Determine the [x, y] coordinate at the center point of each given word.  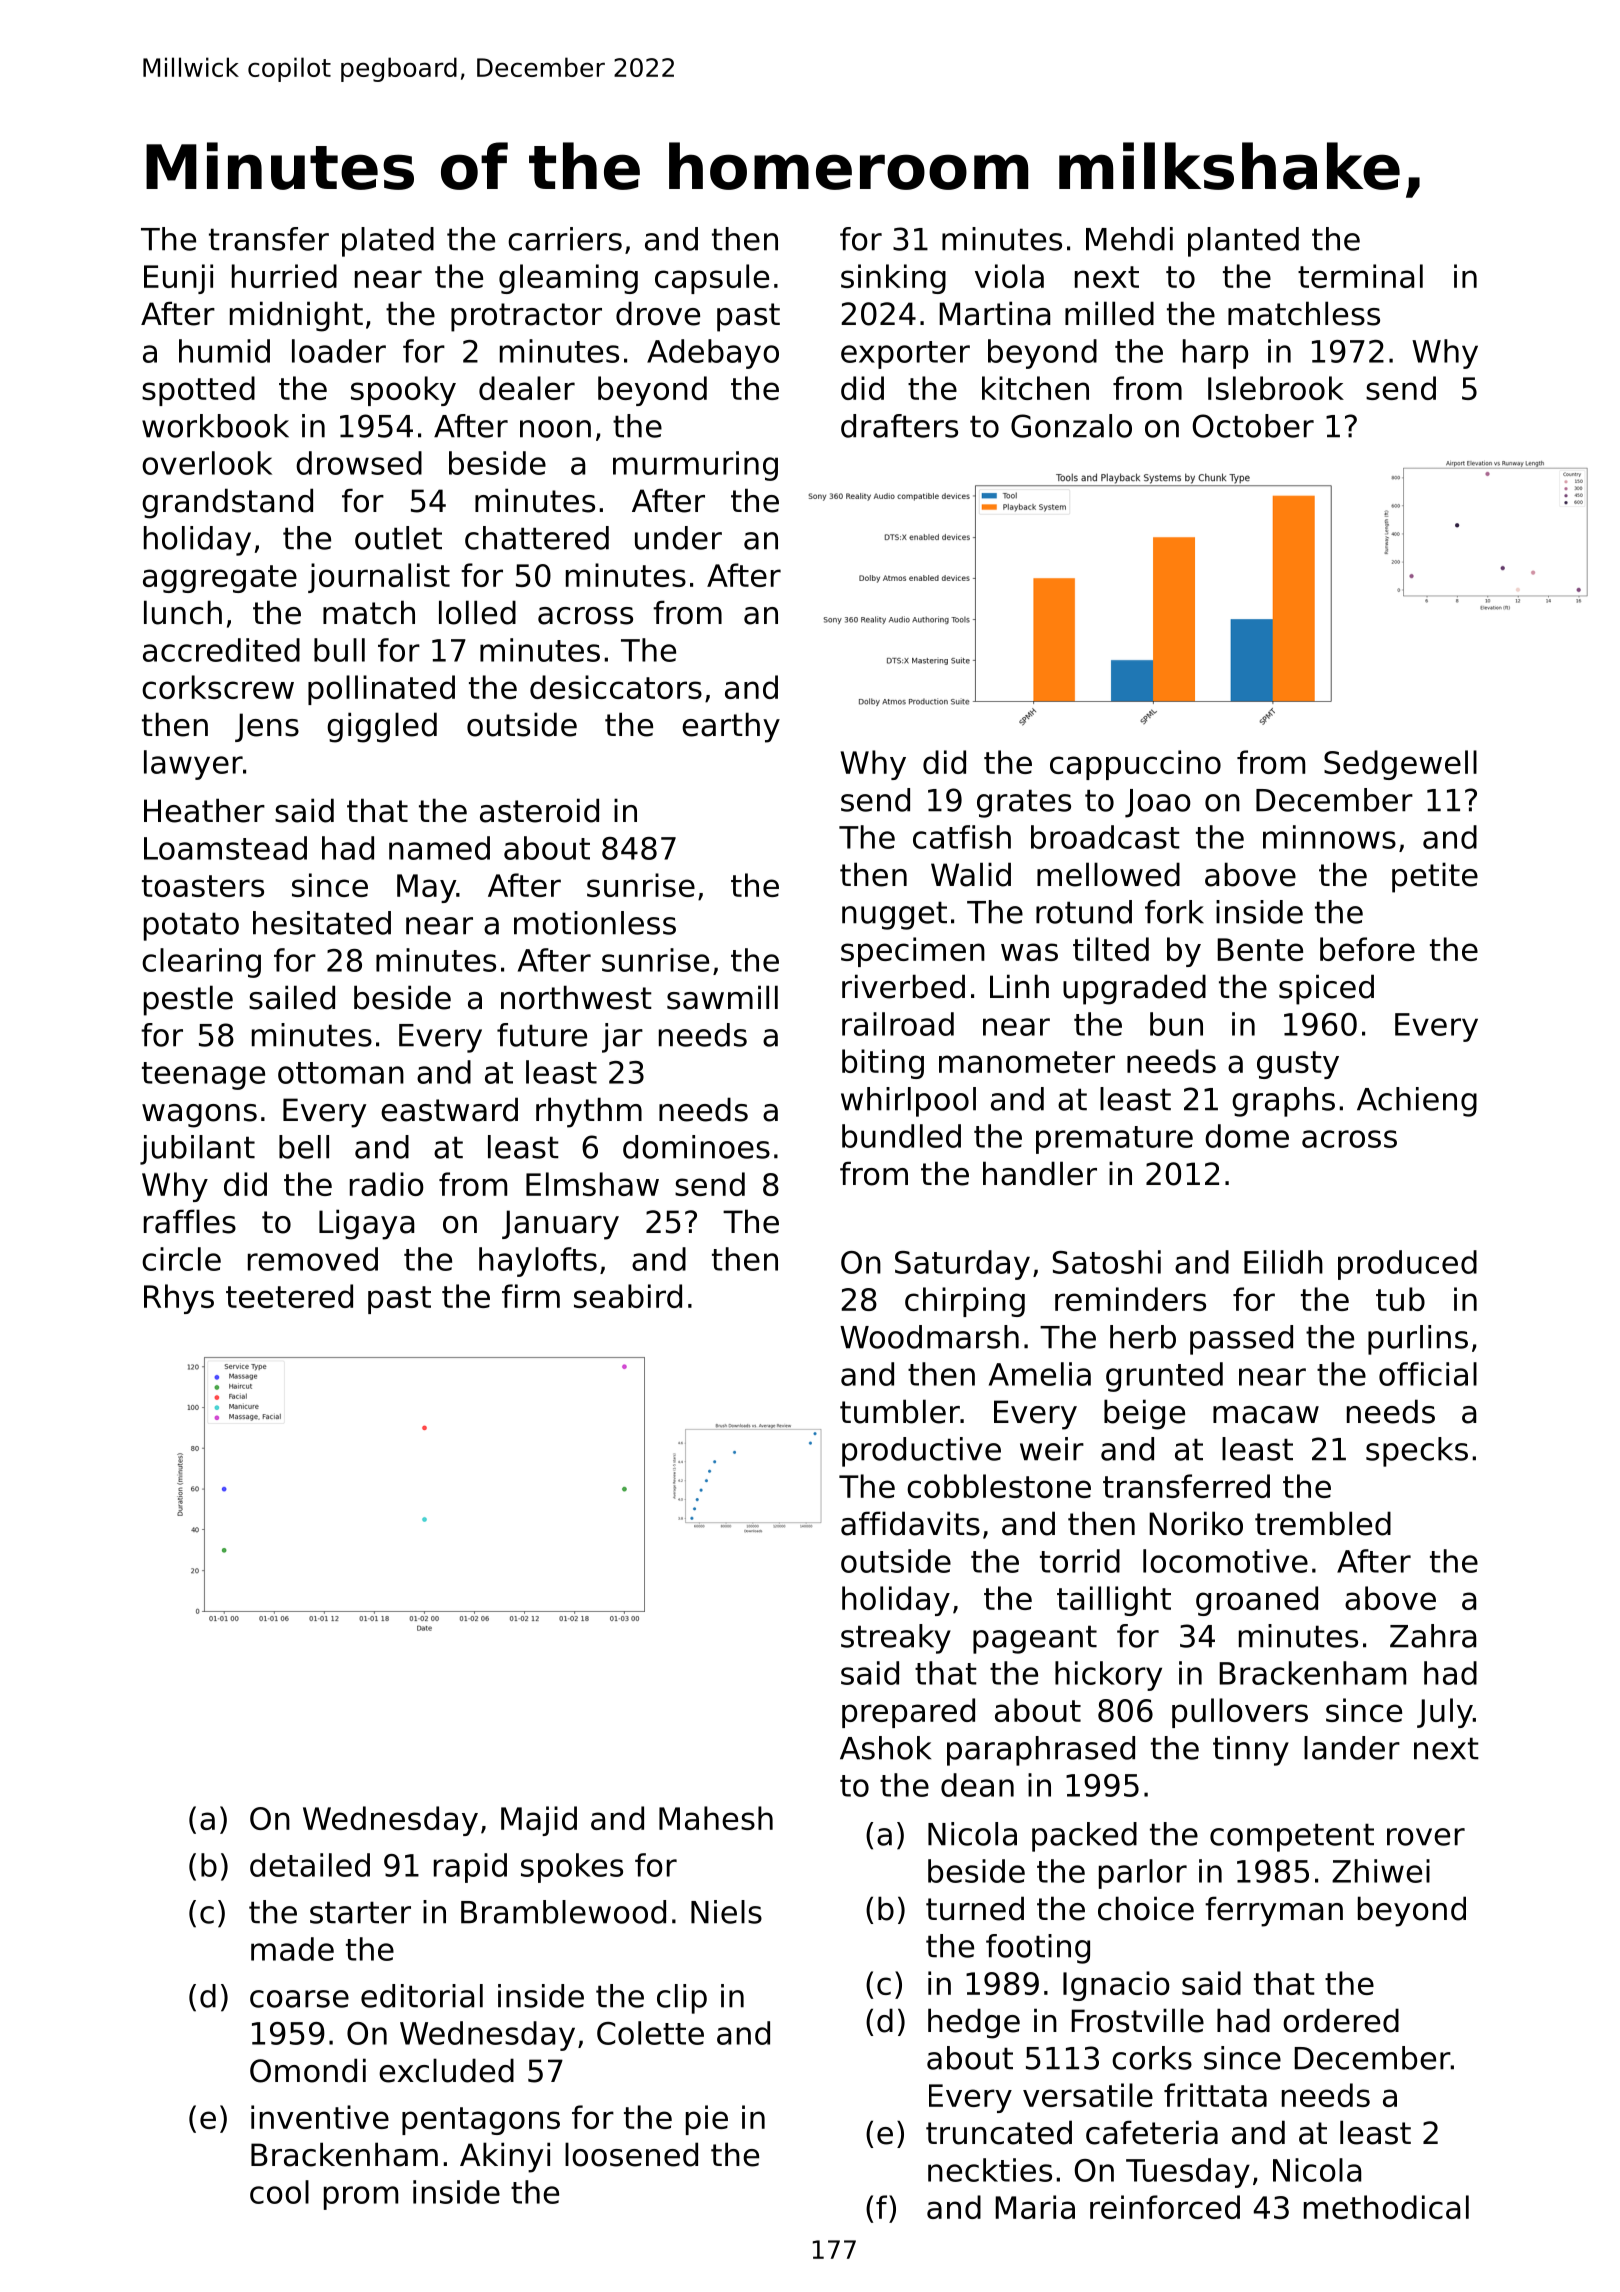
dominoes [696, 1147]
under [678, 538]
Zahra [1433, 1636]
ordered [1341, 2020]
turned [975, 1908]
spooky [403, 391]
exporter [905, 355]
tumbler [900, 1411]
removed [313, 1259]
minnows [1329, 837]
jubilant [197, 1150]
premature [1114, 1140]
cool [279, 2192]
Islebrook [1276, 388]
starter [360, 1912]
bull [339, 650]
